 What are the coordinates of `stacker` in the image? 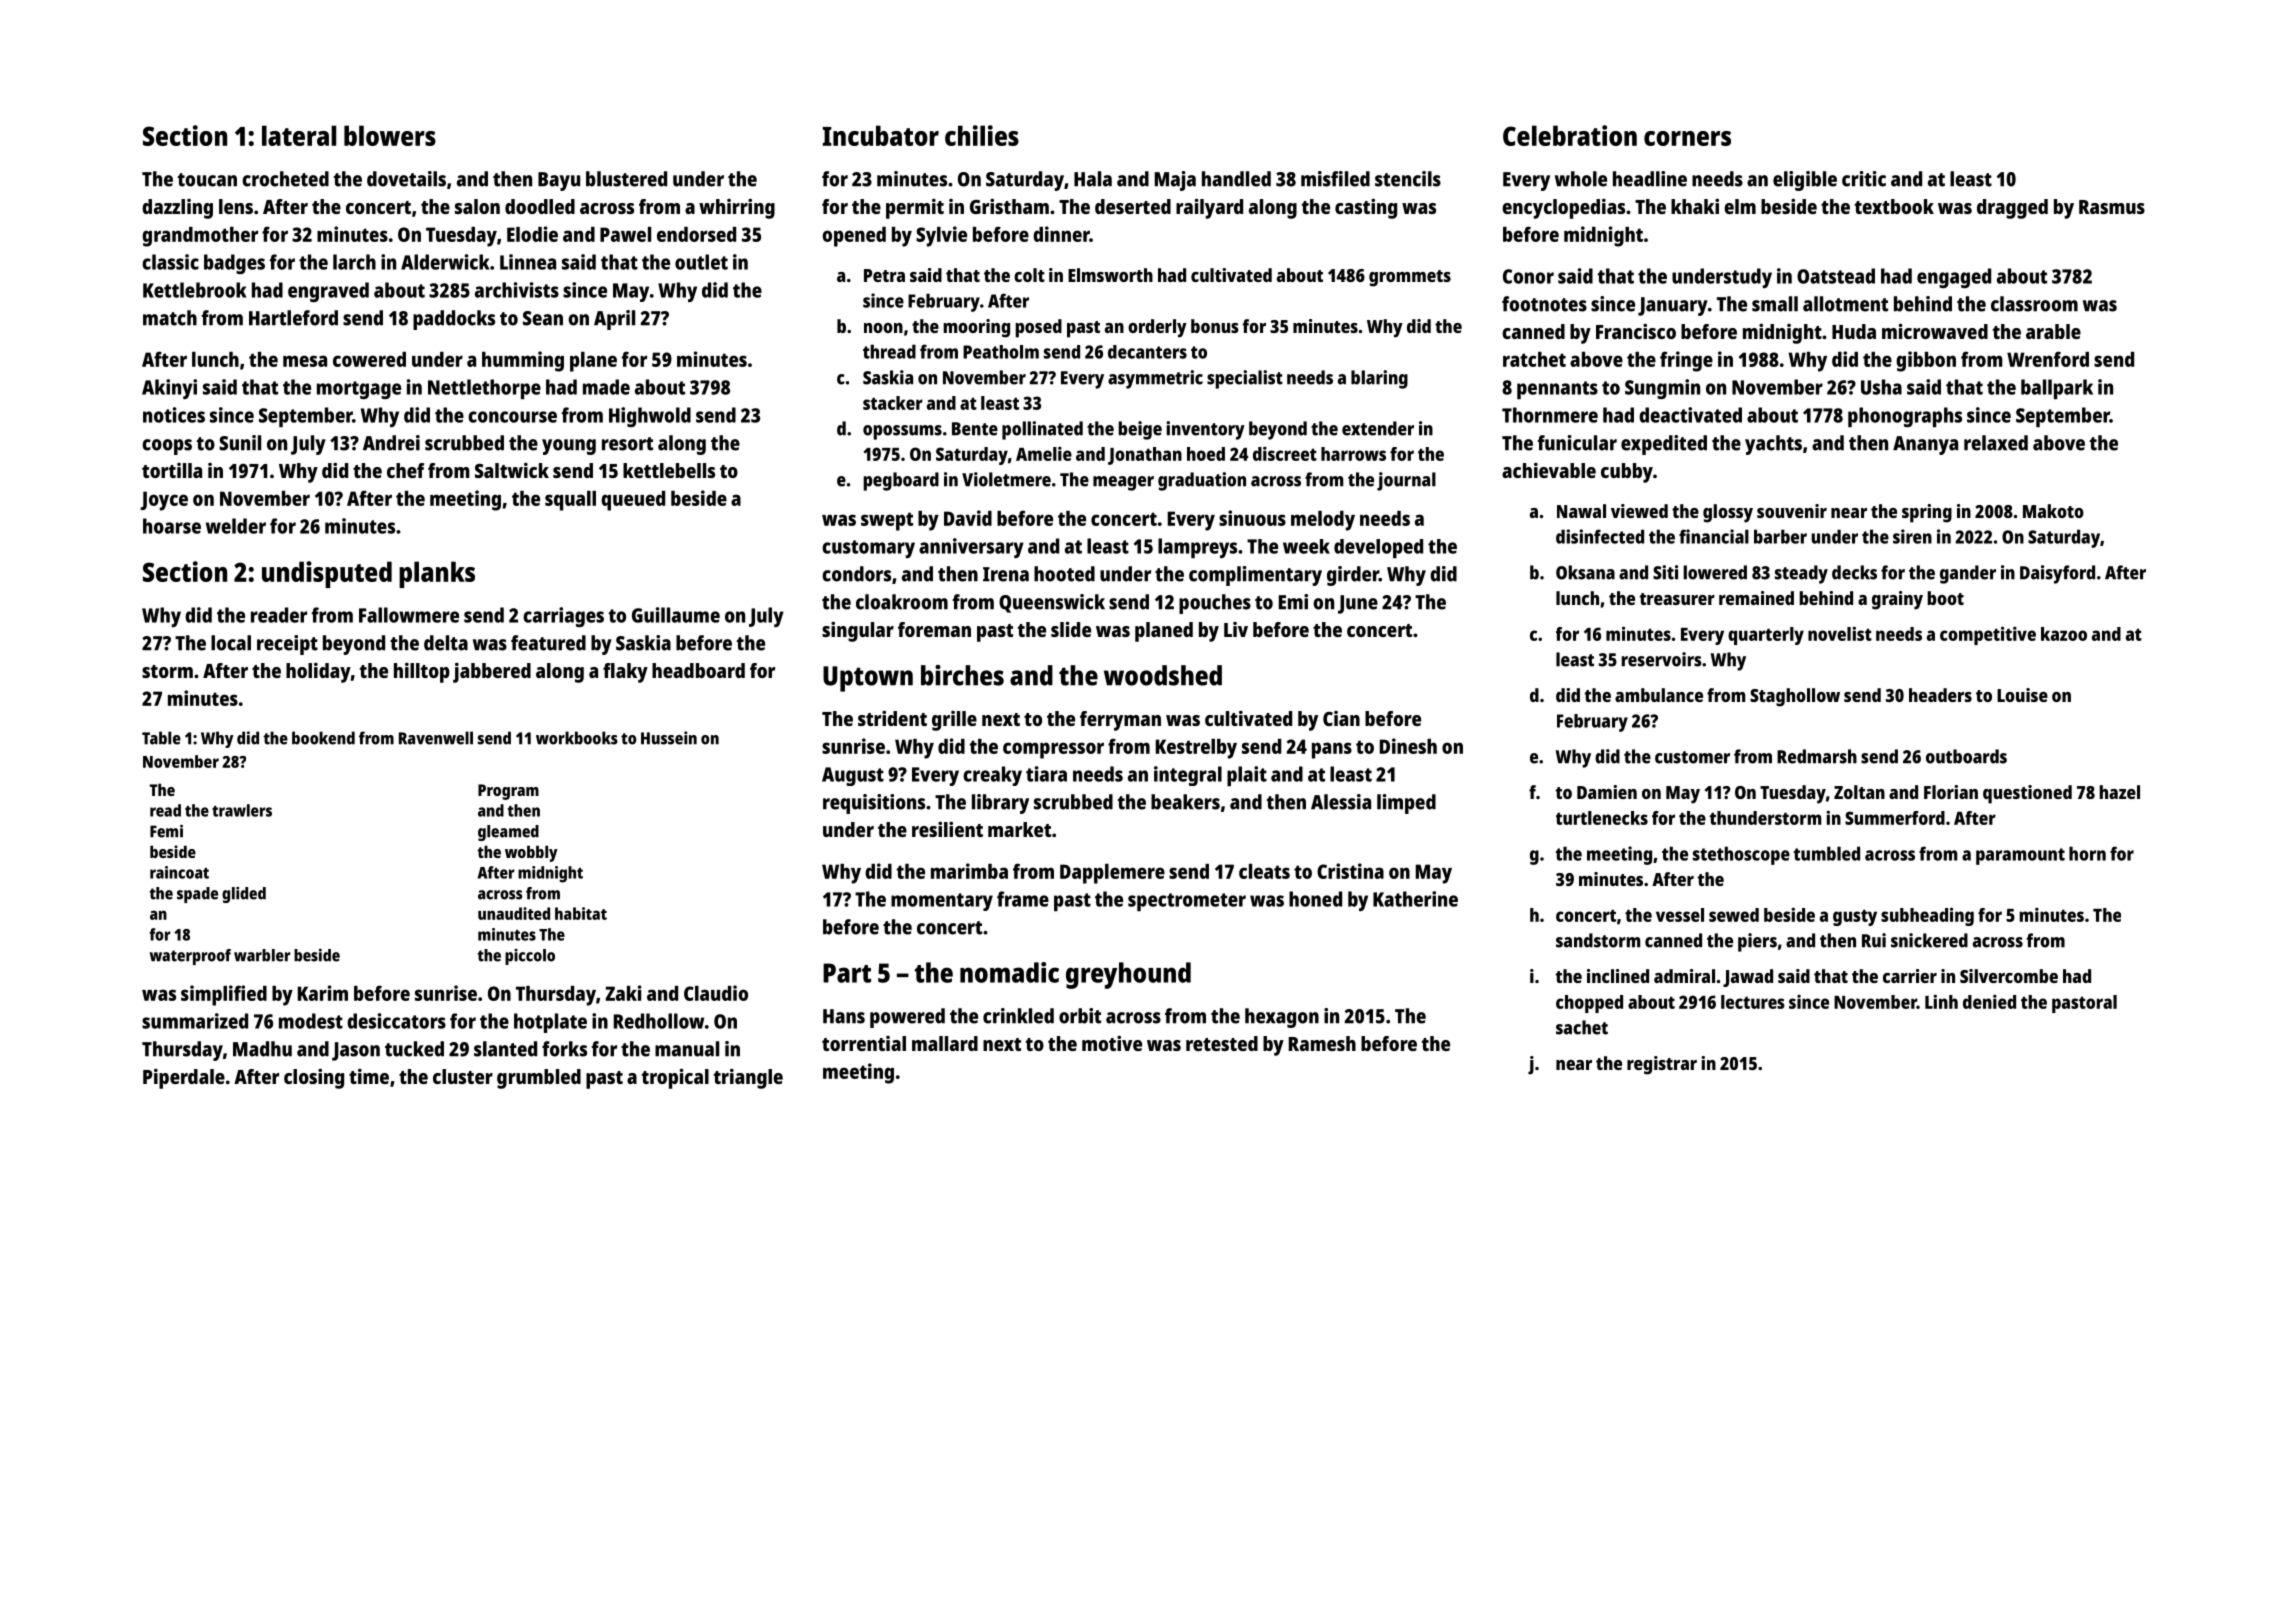 It's located at (893, 403).
